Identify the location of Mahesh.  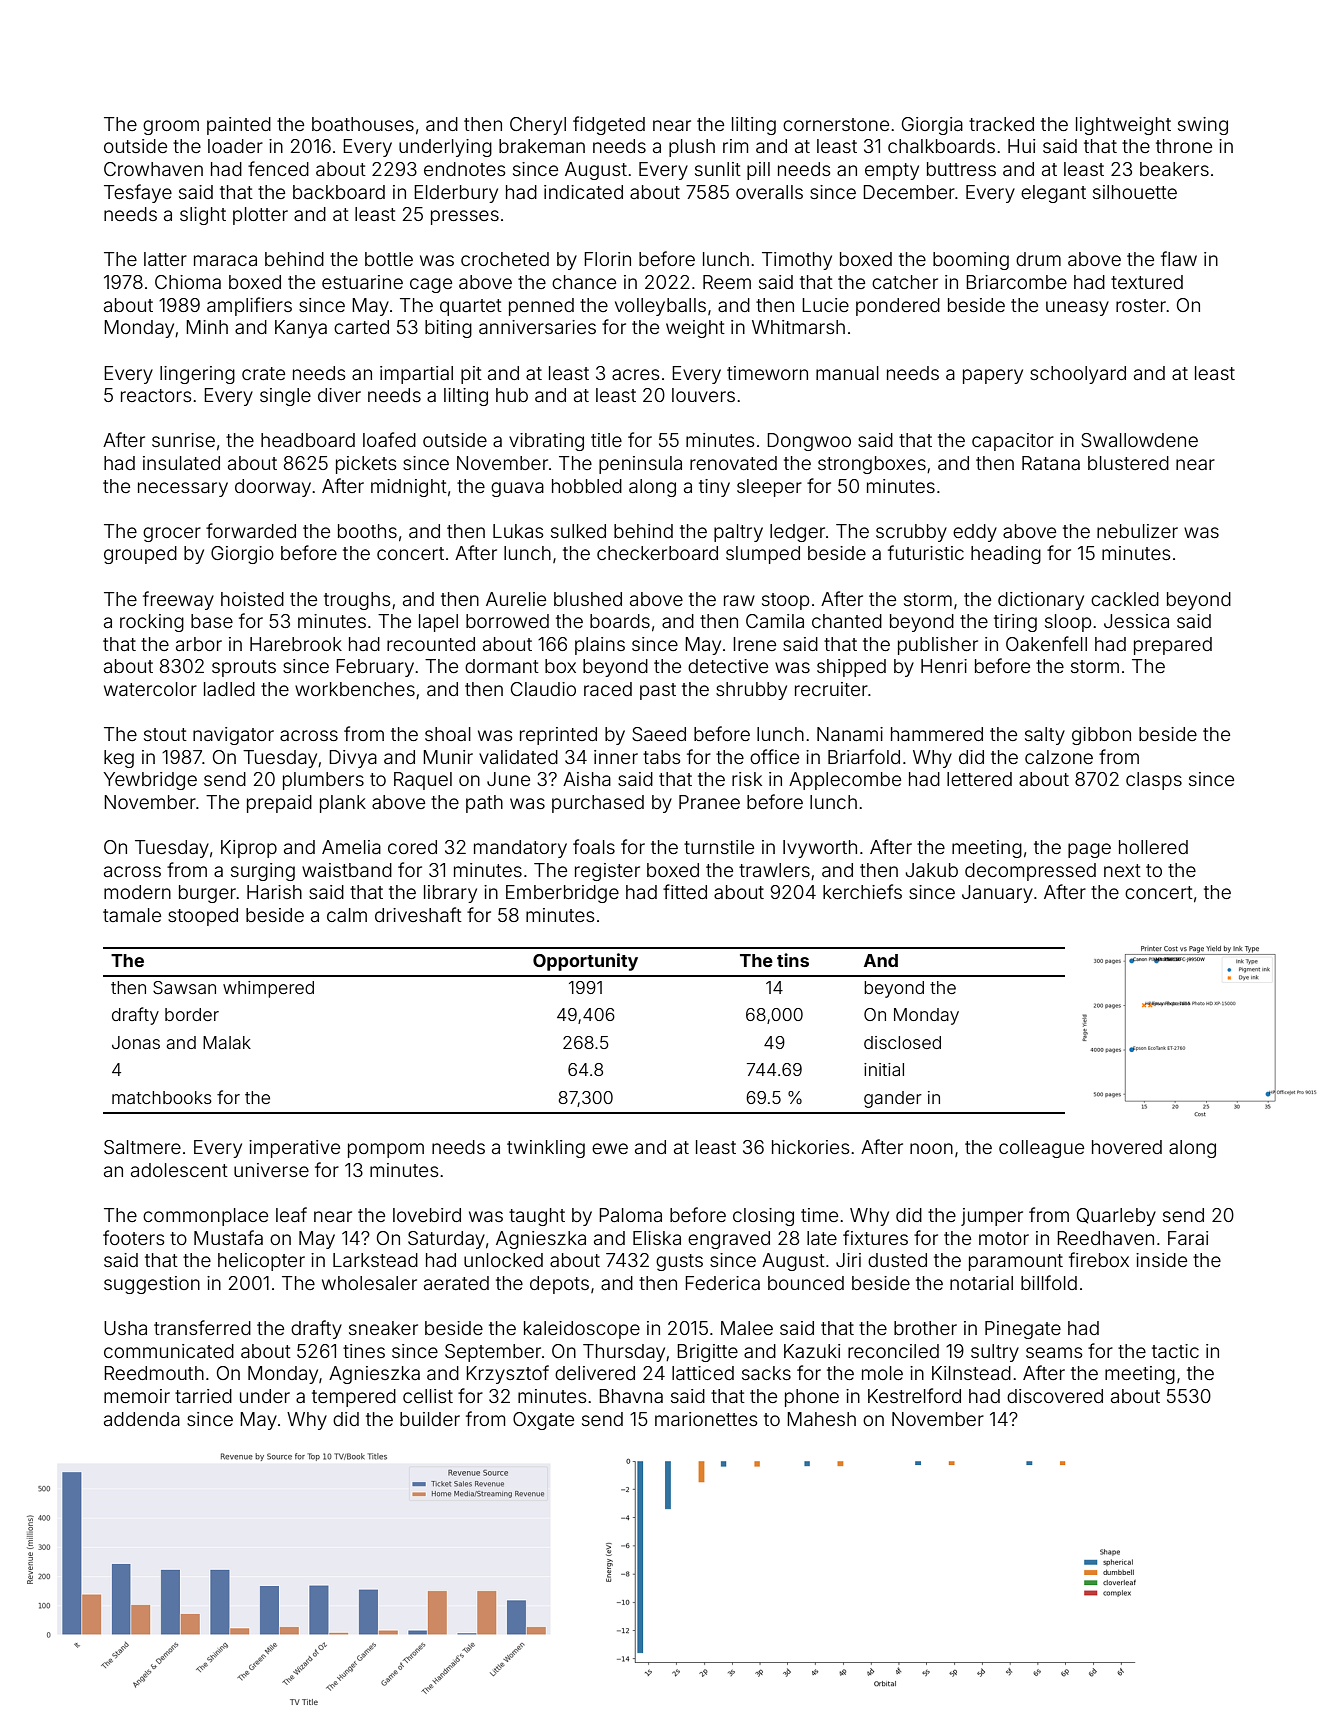
(821, 1419).
